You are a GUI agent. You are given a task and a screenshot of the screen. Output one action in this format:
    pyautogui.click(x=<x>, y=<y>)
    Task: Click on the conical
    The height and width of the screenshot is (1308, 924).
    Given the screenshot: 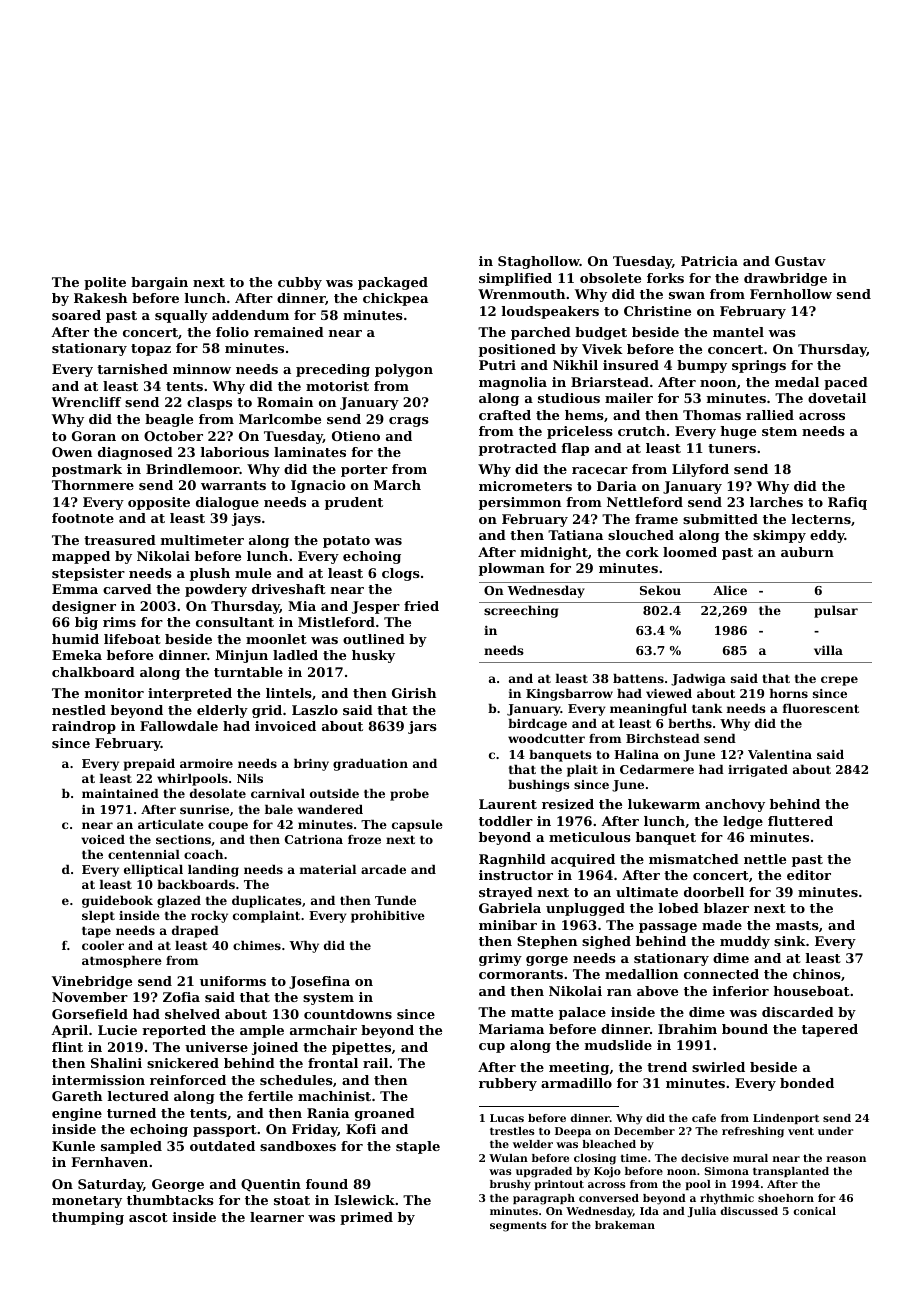 What is the action you would take?
    pyautogui.click(x=814, y=1211)
